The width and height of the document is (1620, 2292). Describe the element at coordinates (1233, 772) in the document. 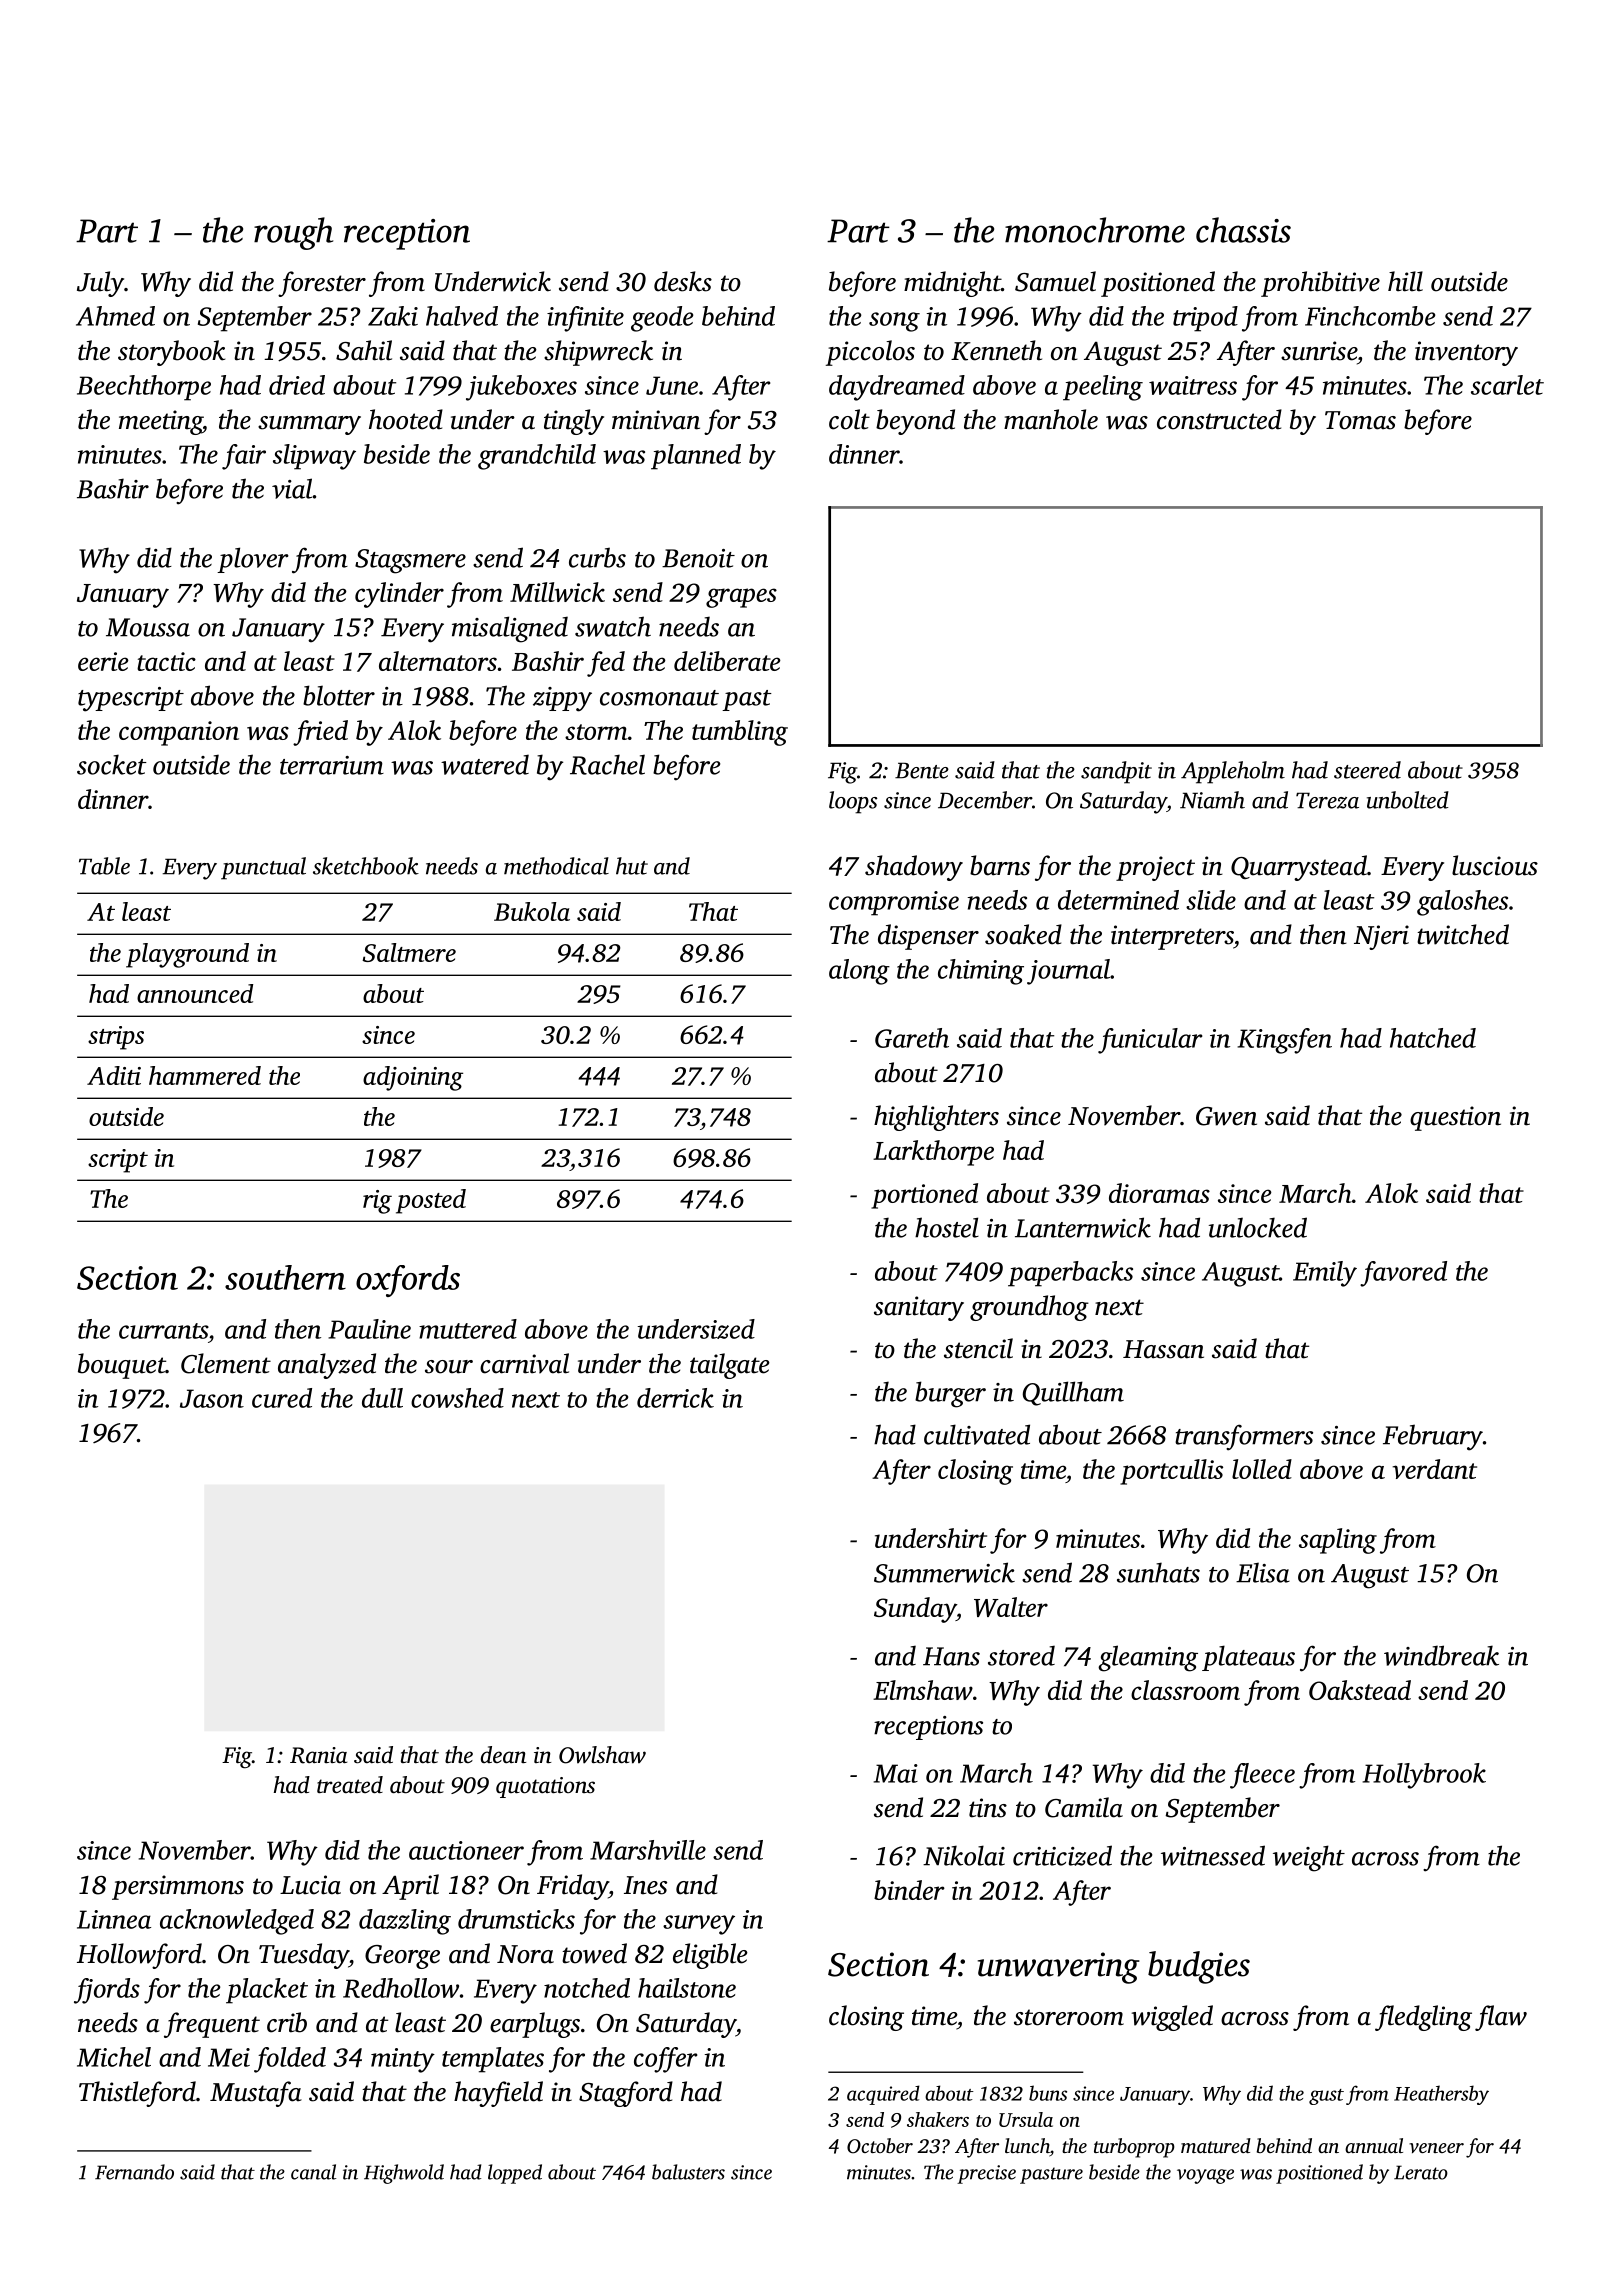

I see `Appleholm` at that location.
